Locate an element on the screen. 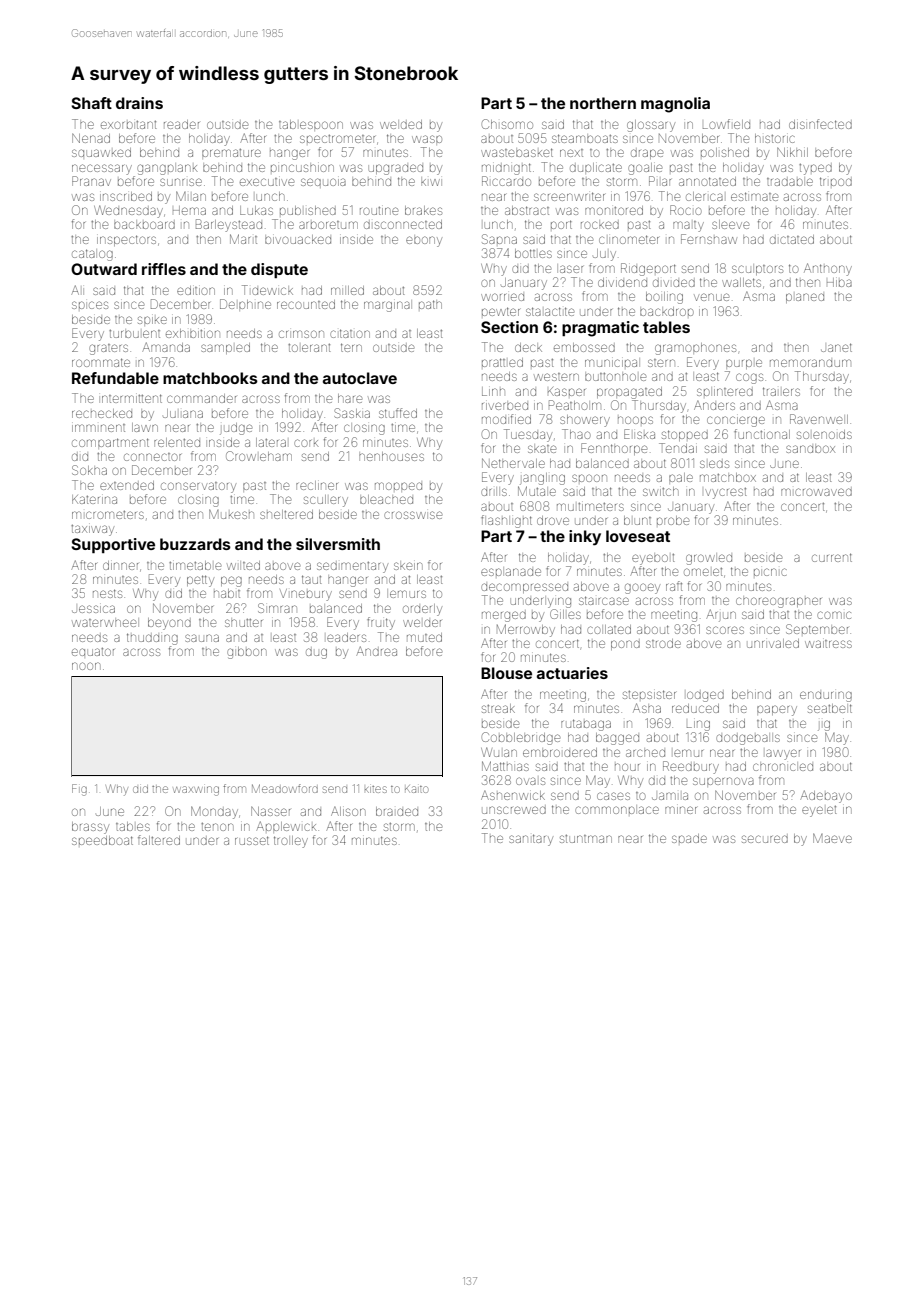  noon is located at coordinates (86, 666).
